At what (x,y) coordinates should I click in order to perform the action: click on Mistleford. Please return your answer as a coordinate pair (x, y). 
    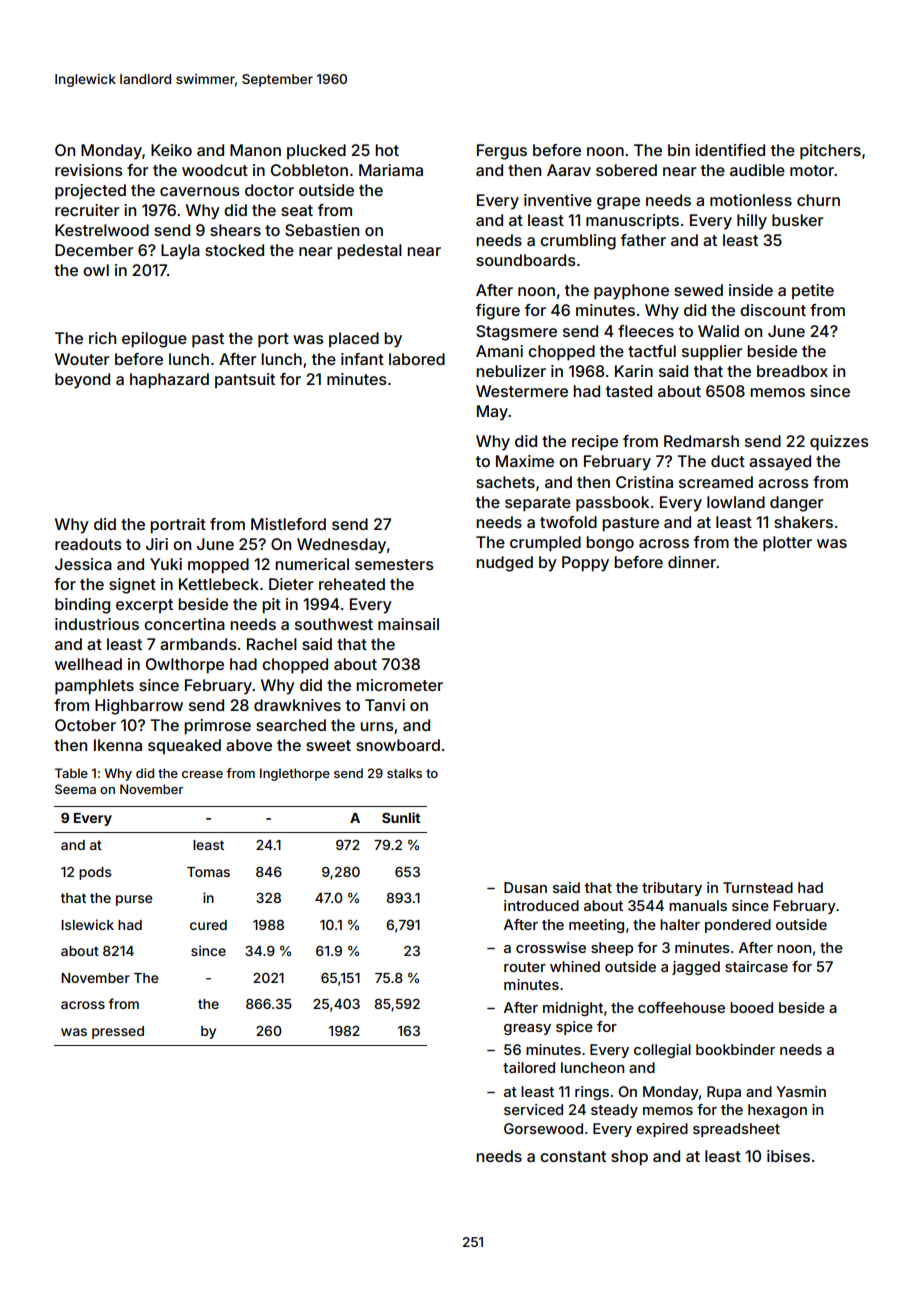
    Looking at the image, I should click on (288, 524).
